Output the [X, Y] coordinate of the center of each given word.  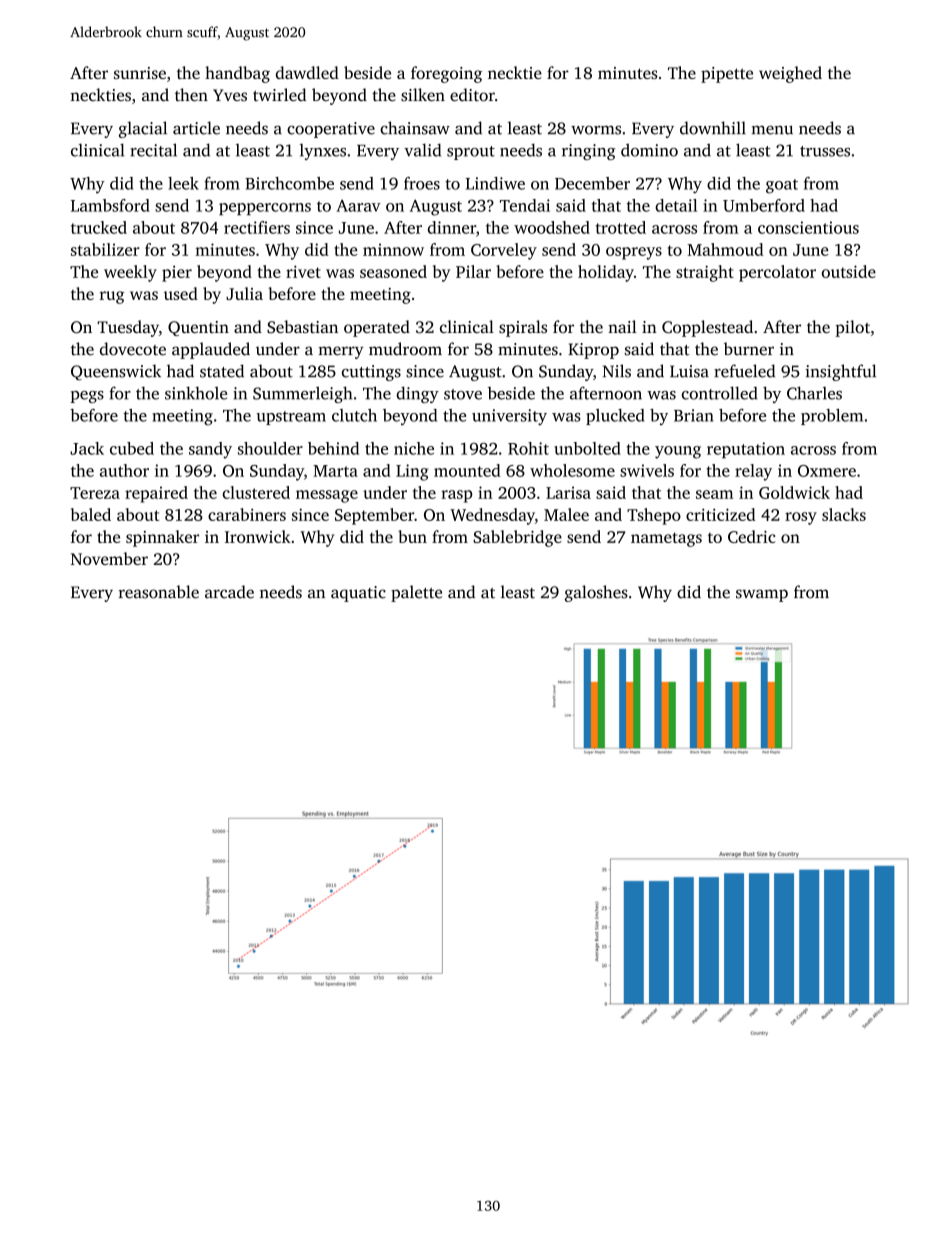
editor [472, 95]
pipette [727, 75]
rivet [303, 271]
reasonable [159, 592]
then [191, 94]
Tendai [525, 205]
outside [849, 271]
